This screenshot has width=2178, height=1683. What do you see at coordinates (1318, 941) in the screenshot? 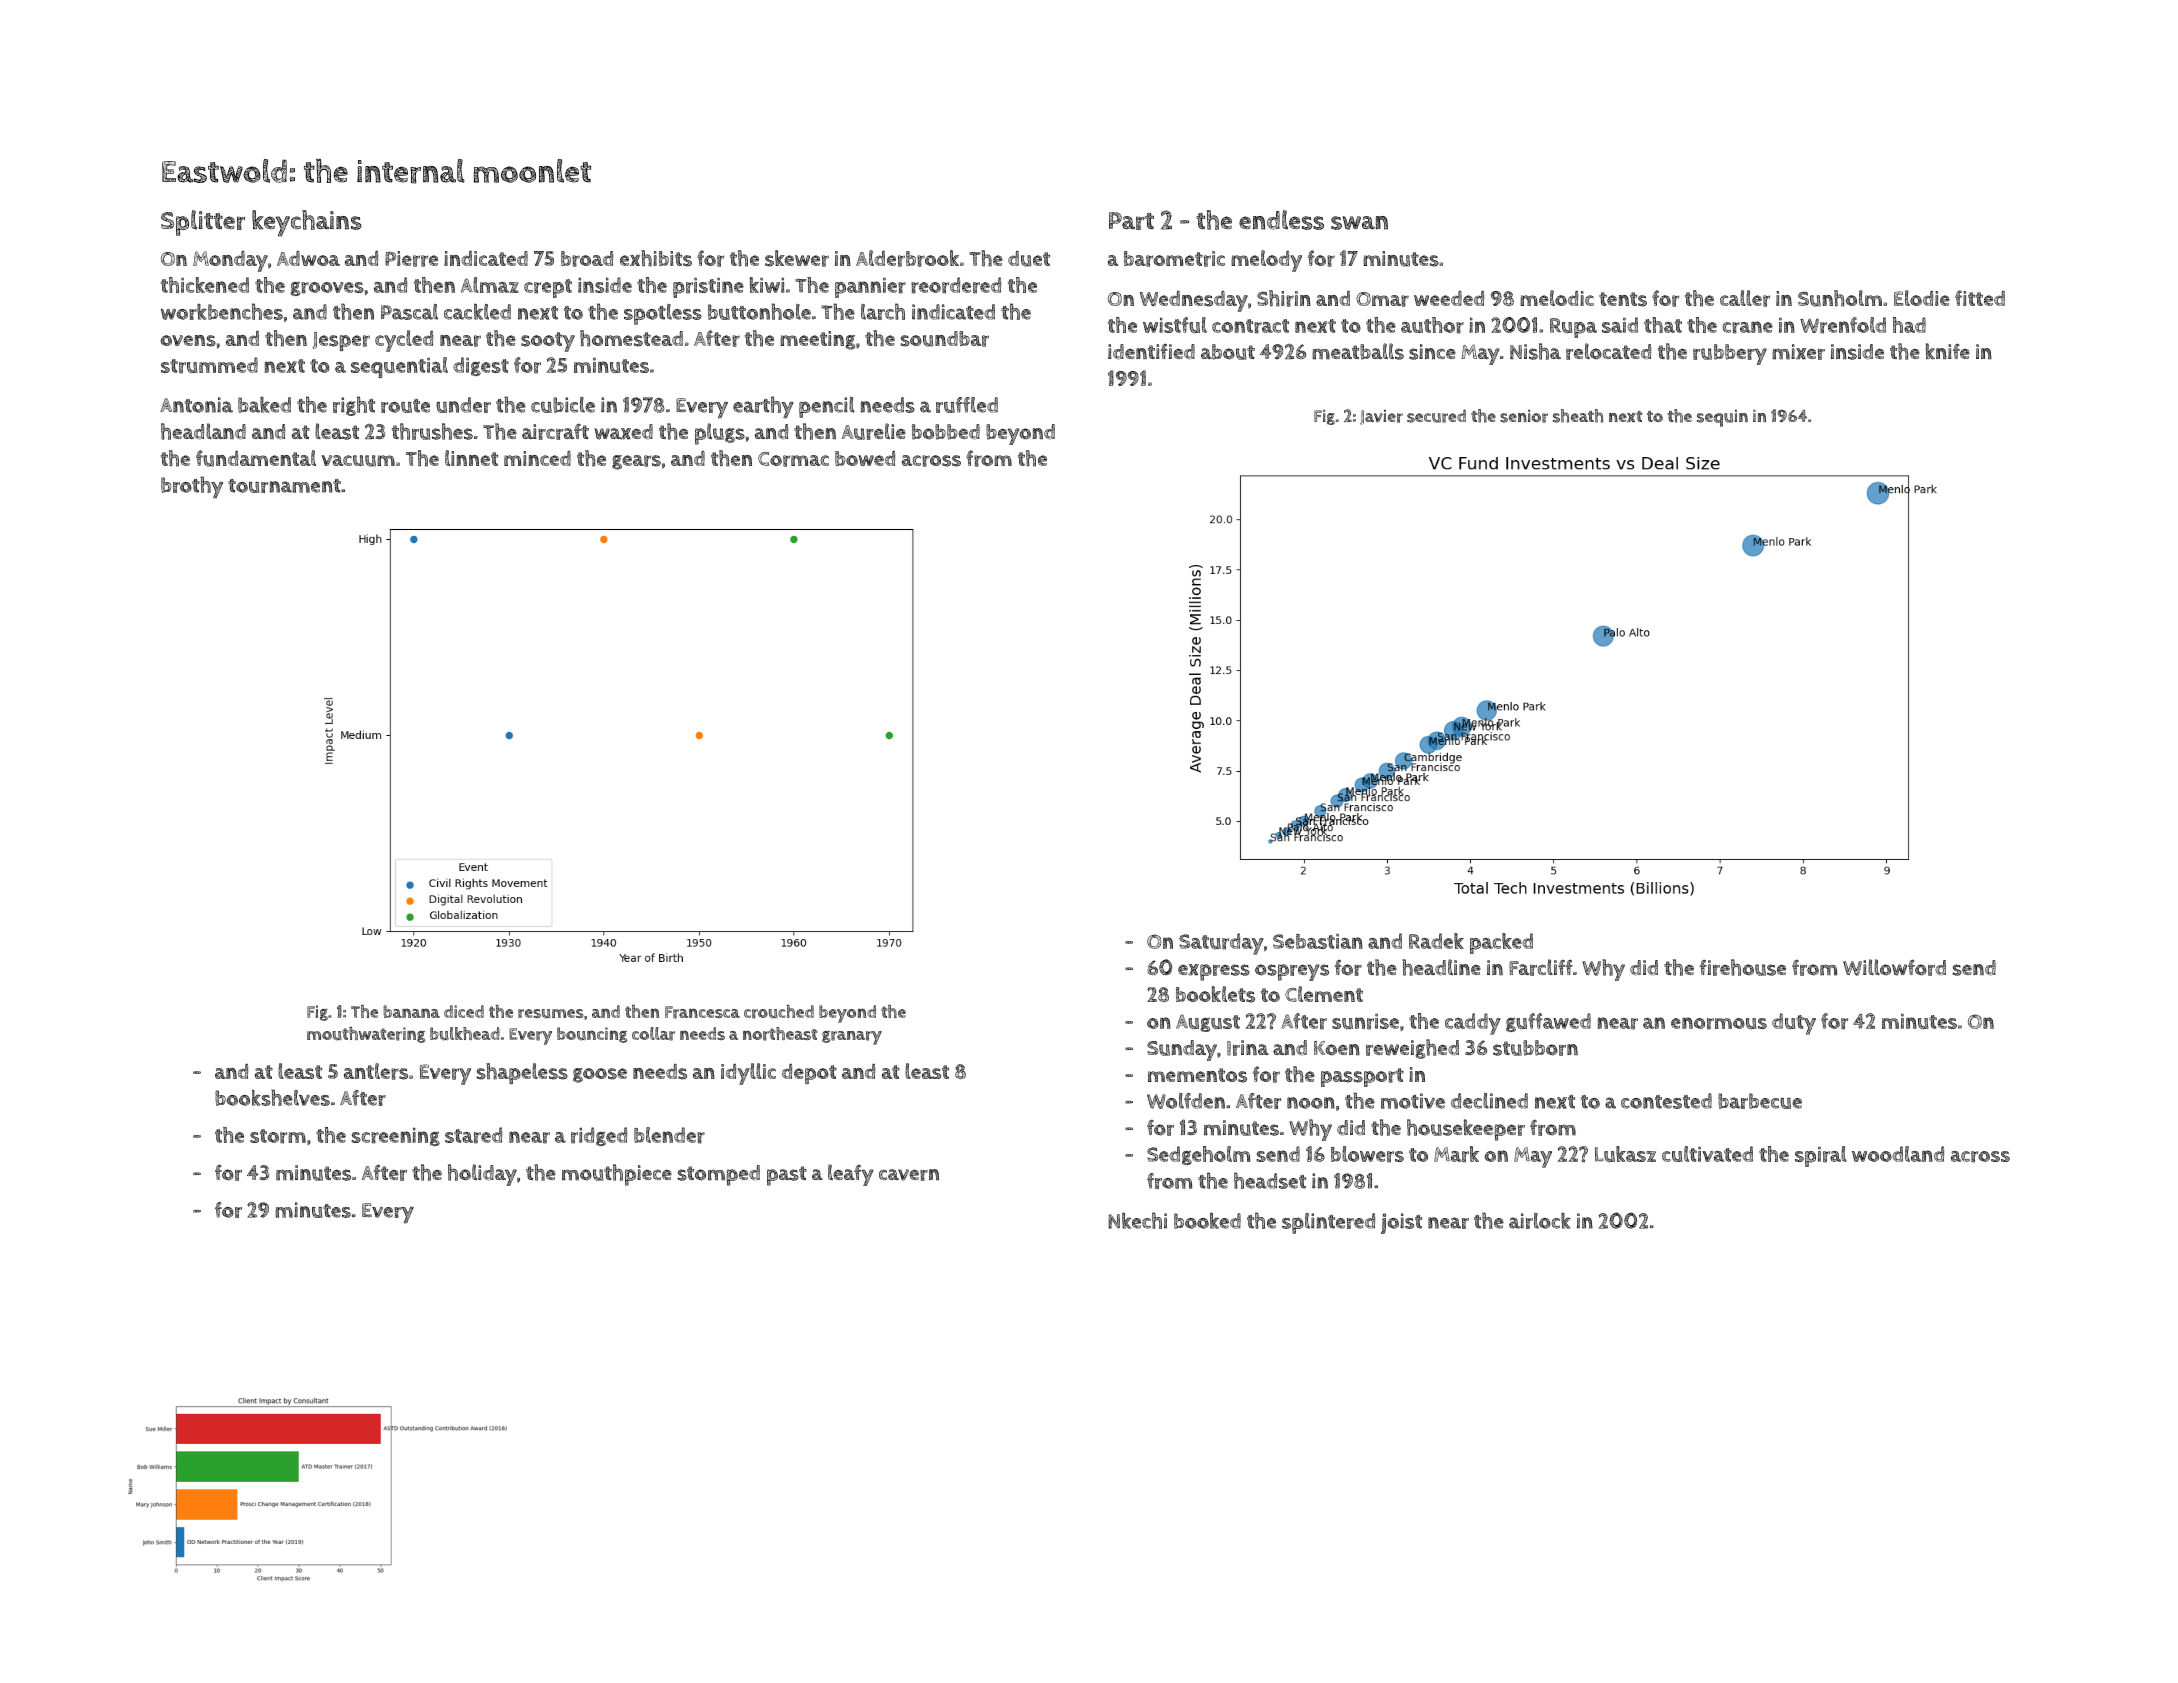
I see `Sebastian` at bounding box center [1318, 941].
